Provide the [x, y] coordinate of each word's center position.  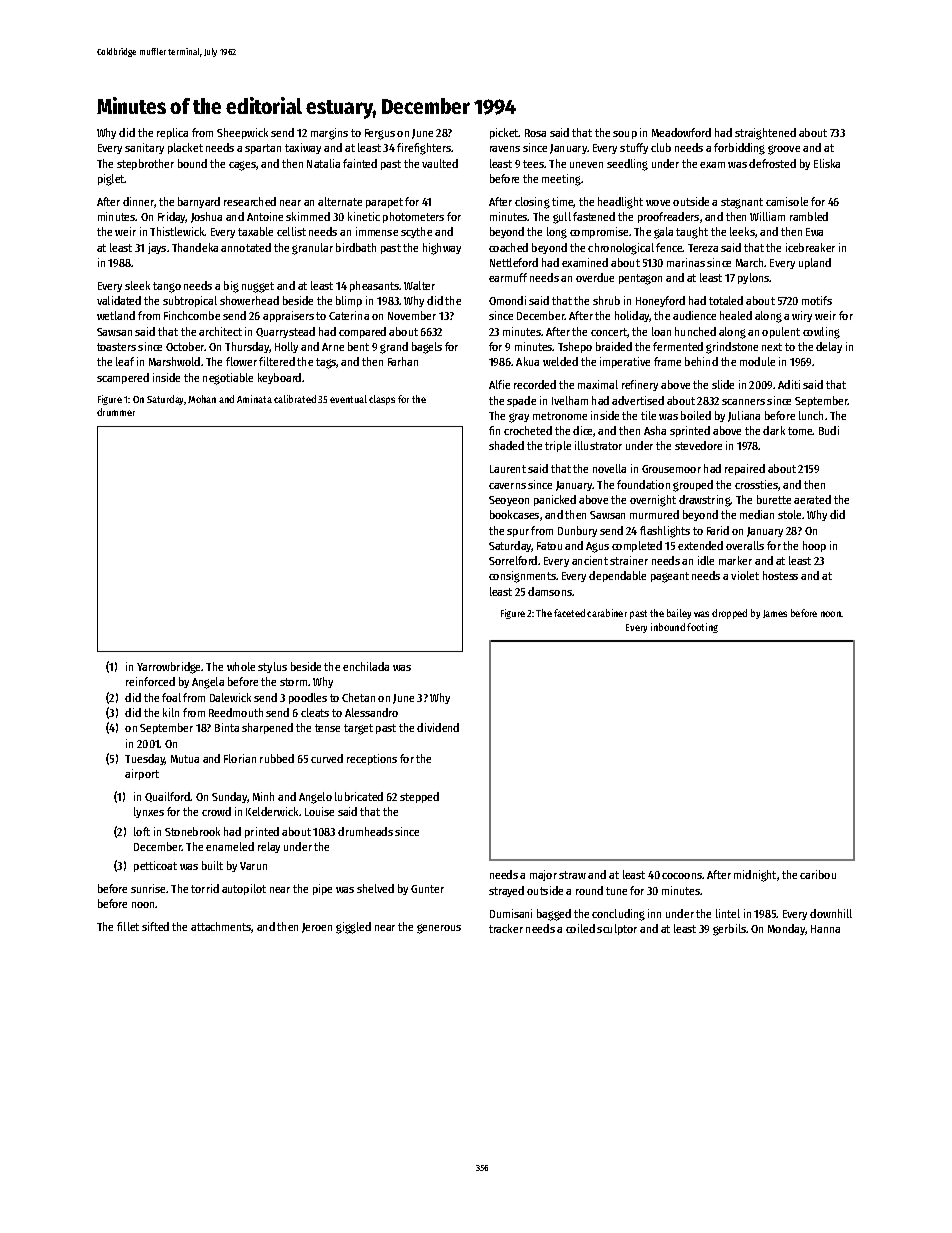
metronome [560, 416]
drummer [116, 412]
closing [532, 203]
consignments [522, 577]
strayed [506, 891]
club [661, 147]
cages [242, 166]
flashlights [665, 532]
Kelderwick [272, 811]
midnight [755, 876]
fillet [128, 926]
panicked [555, 500]
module [757, 361]
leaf [125, 361]
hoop [814, 546]
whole [241, 666]
